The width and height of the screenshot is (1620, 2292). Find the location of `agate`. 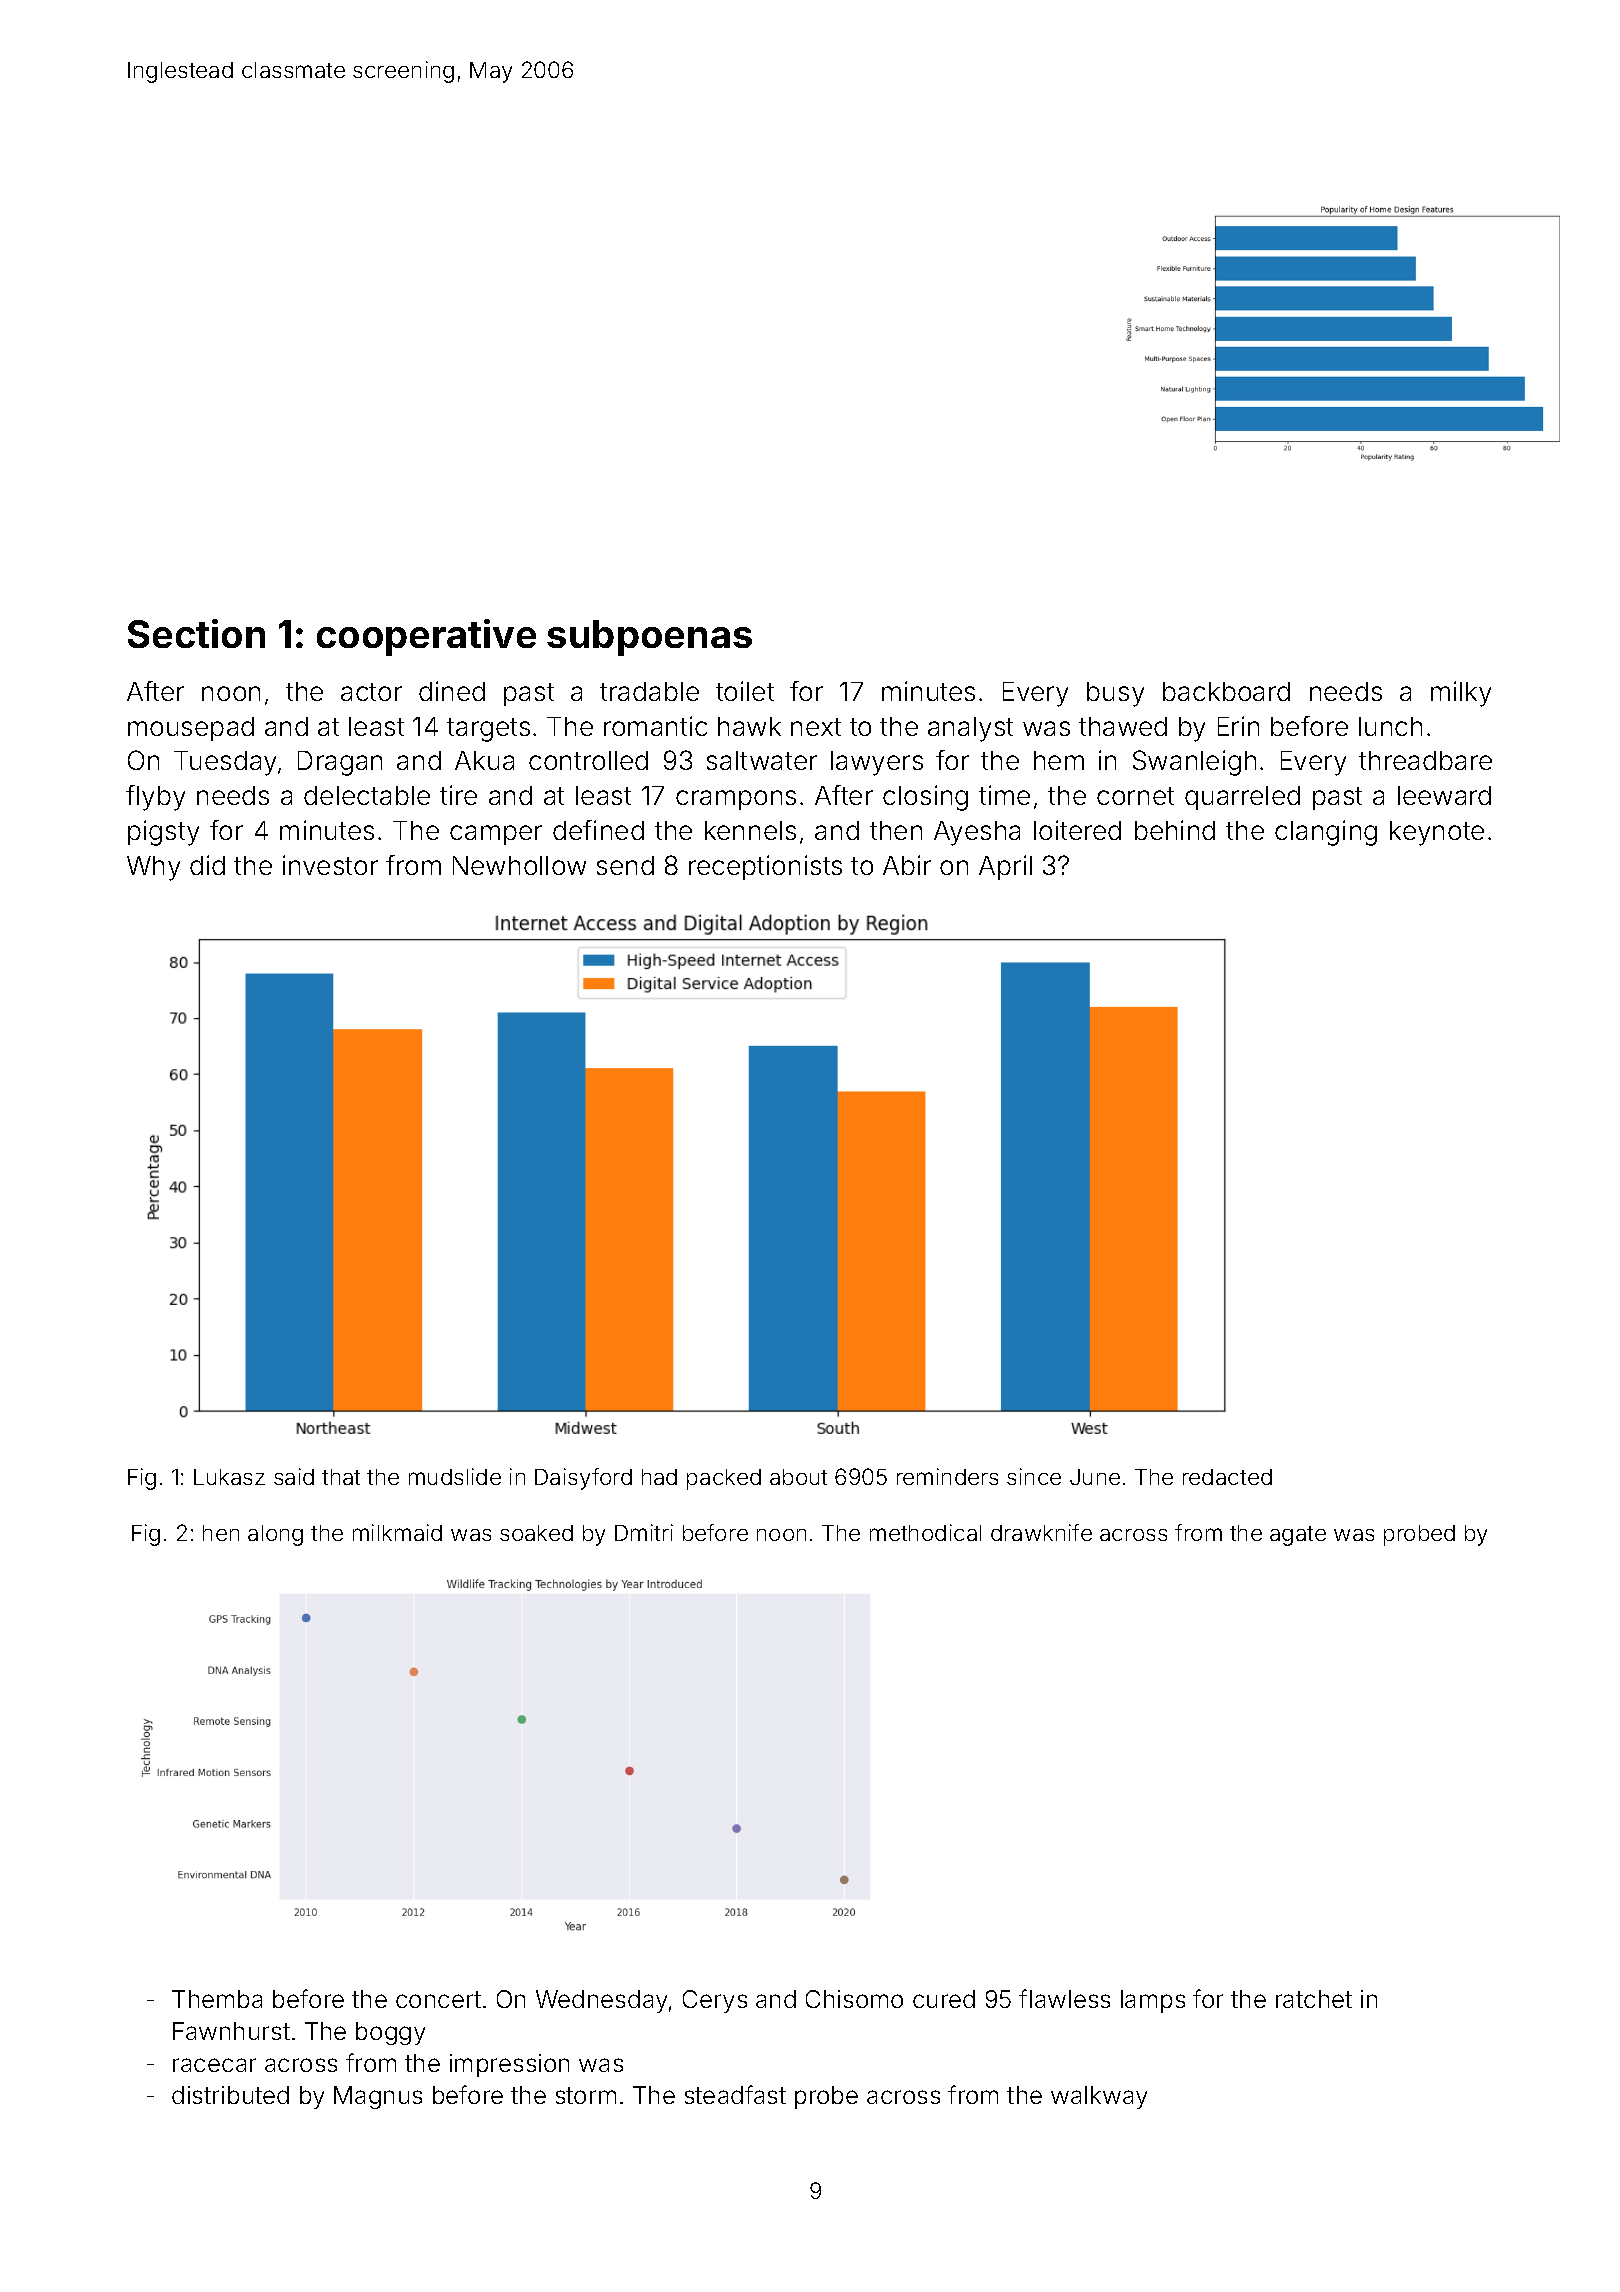

agate is located at coordinates (1298, 1536).
